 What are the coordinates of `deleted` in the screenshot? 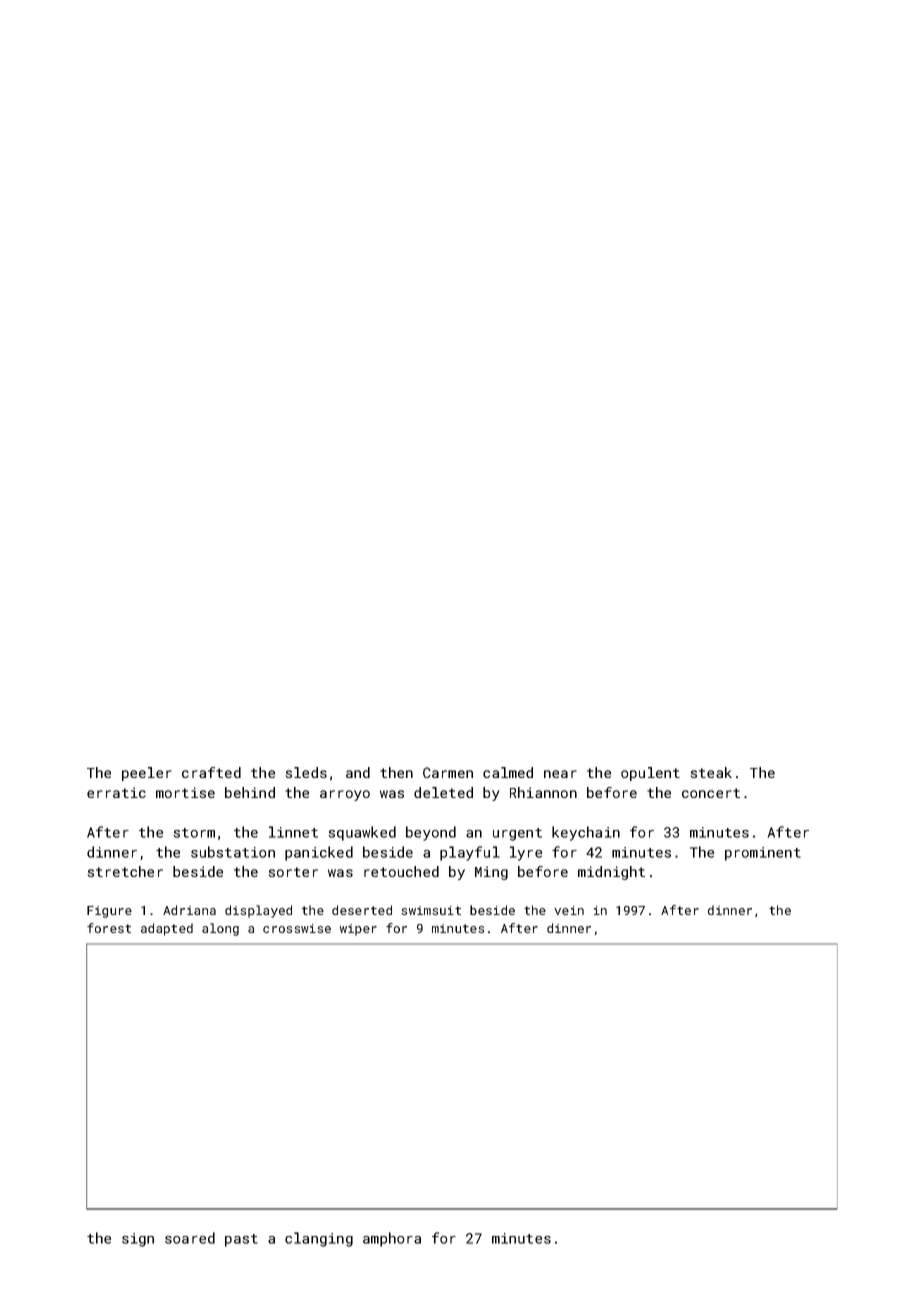 It's located at (443, 792).
